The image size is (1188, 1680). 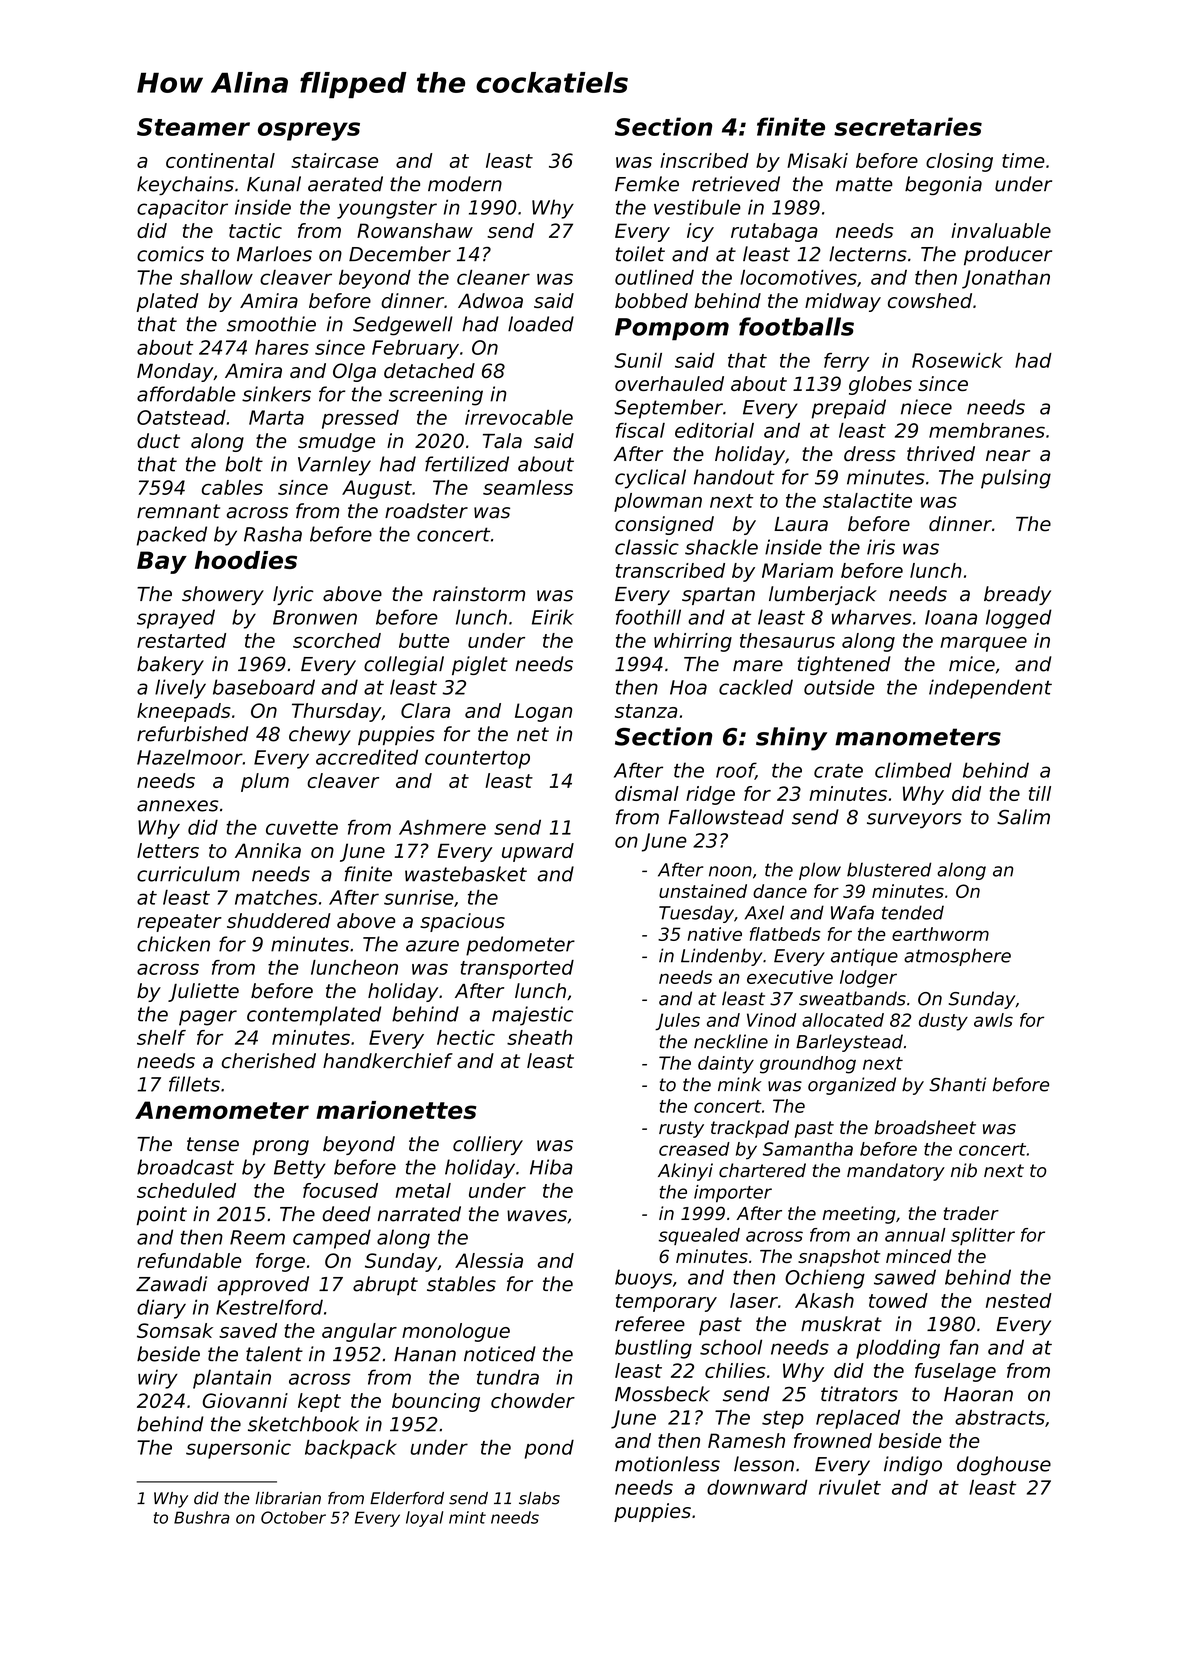 I want to click on Bushra, so click(x=202, y=1517).
